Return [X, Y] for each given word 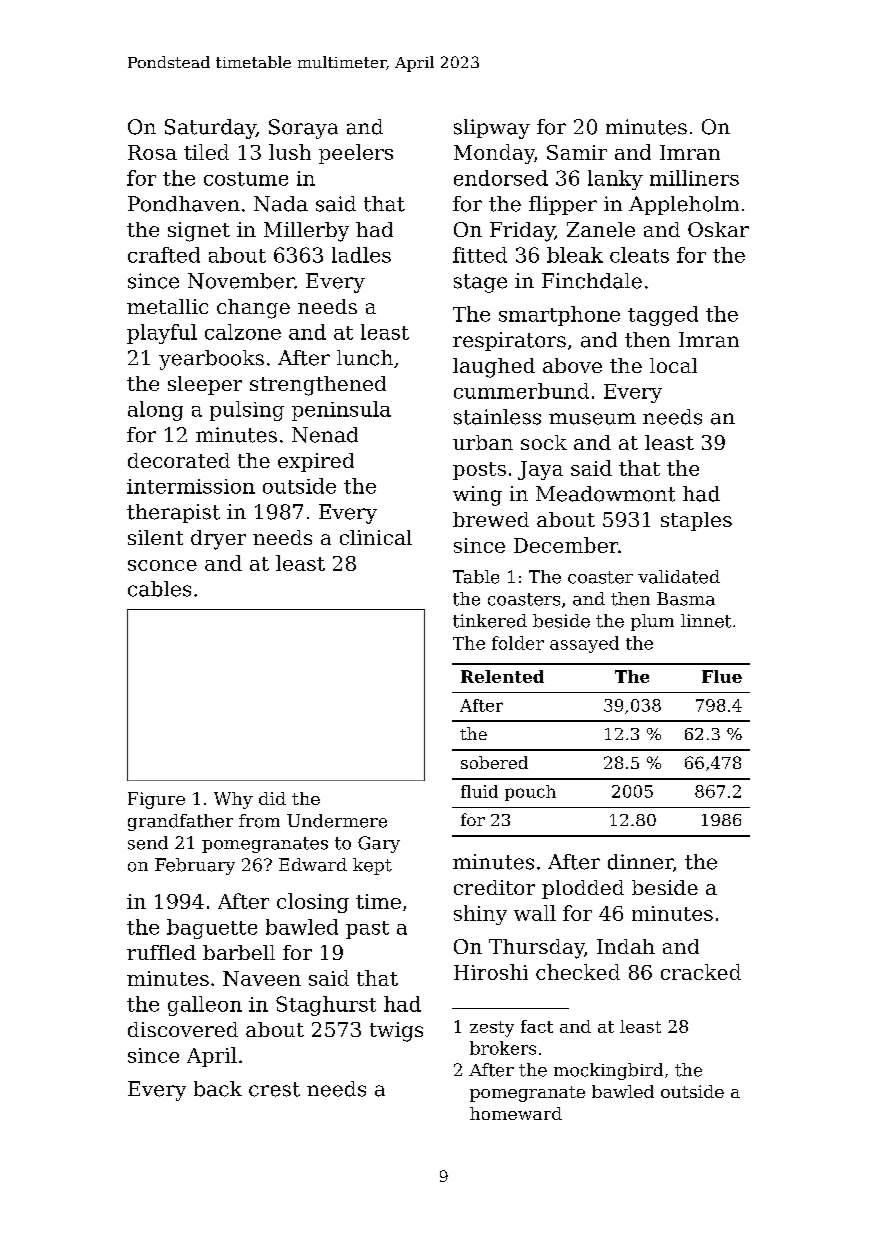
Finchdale [592, 281]
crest [274, 1089]
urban [483, 442]
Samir [577, 152]
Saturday [210, 129]
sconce [162, 565]
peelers [356, 154]
